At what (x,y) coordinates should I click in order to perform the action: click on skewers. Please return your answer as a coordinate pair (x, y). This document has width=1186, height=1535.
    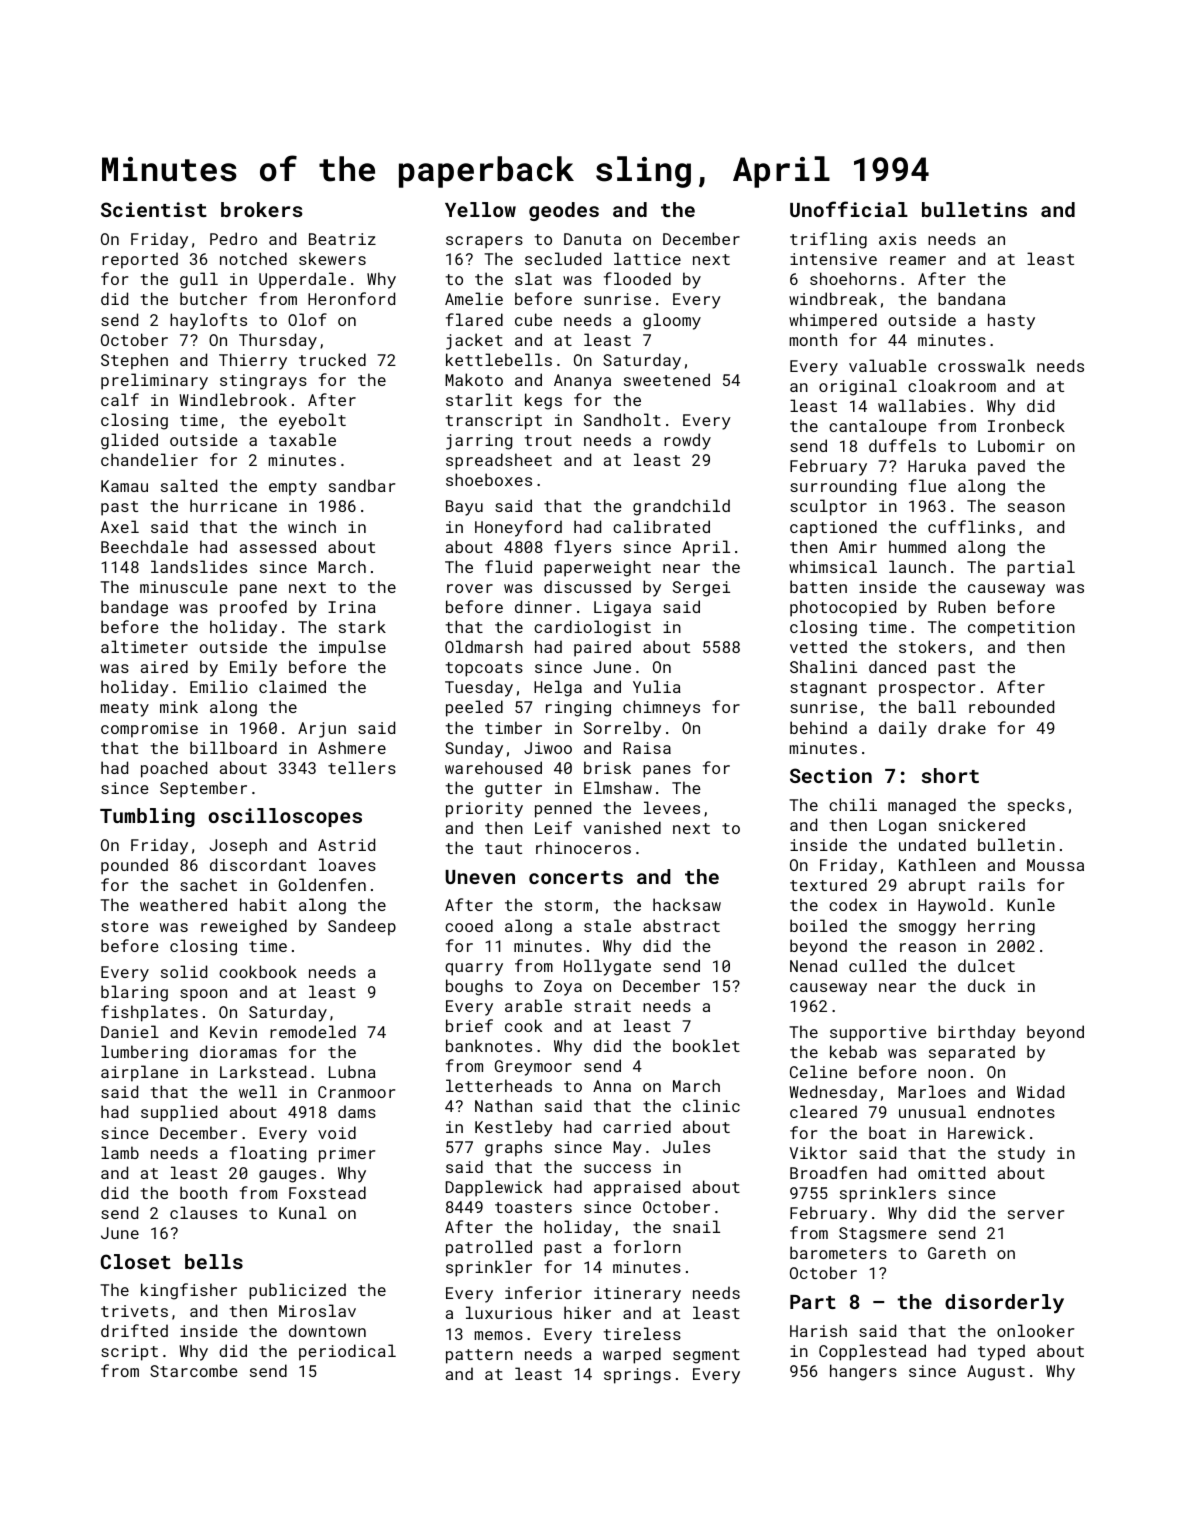
    Looking at the image, I should click on (332, 258).
